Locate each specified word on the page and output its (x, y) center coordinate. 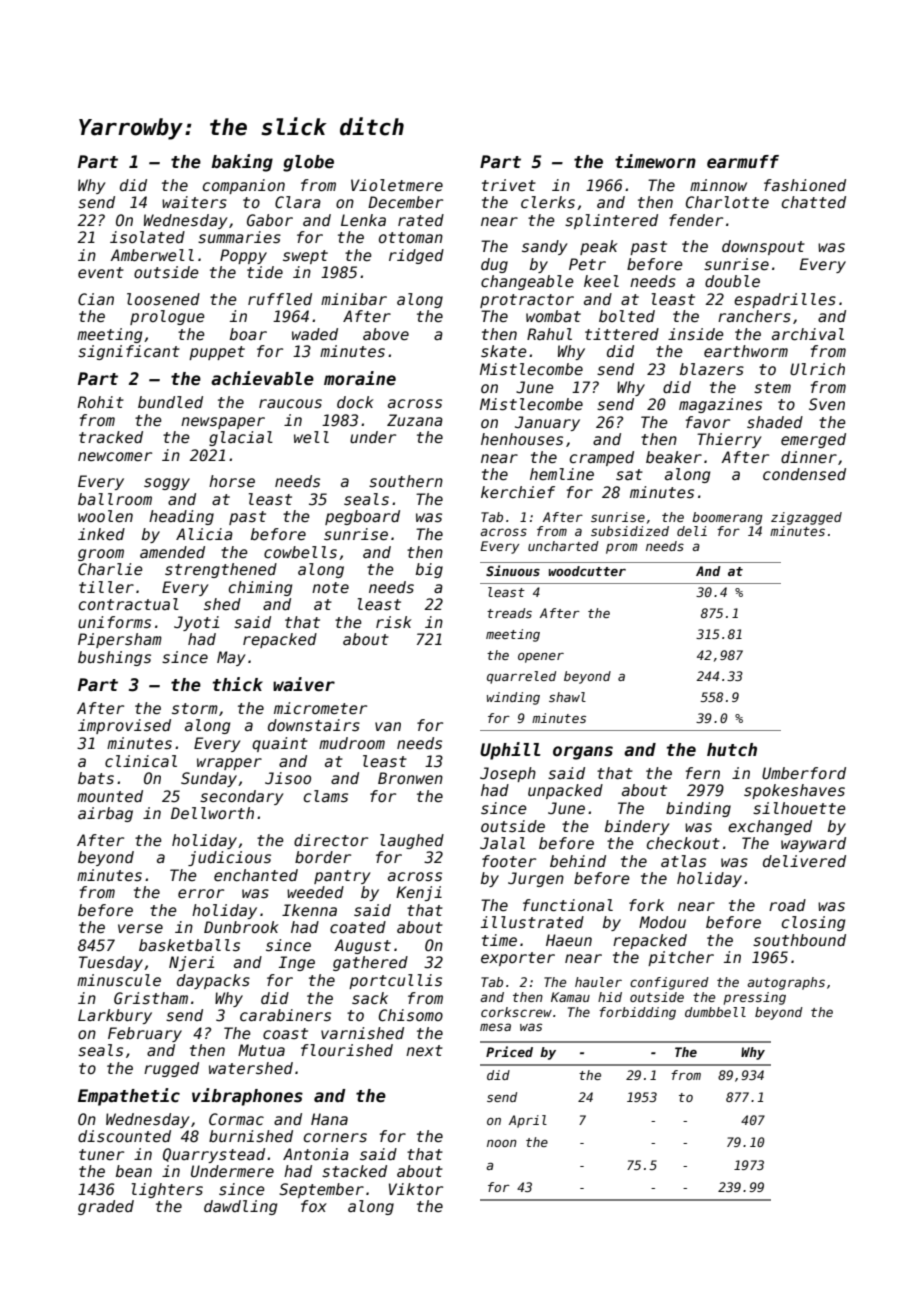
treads (509, 613)
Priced (509, 1051)
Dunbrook (241, 927)
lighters (167, 1190)
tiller (106, 587)
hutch (732, 750)
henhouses (522, 439)
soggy (167, 484)
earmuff (743, 162)
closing (813, 923)
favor (708, 422)
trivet (509, 185)
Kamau (570, 997)
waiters (194, 202)
